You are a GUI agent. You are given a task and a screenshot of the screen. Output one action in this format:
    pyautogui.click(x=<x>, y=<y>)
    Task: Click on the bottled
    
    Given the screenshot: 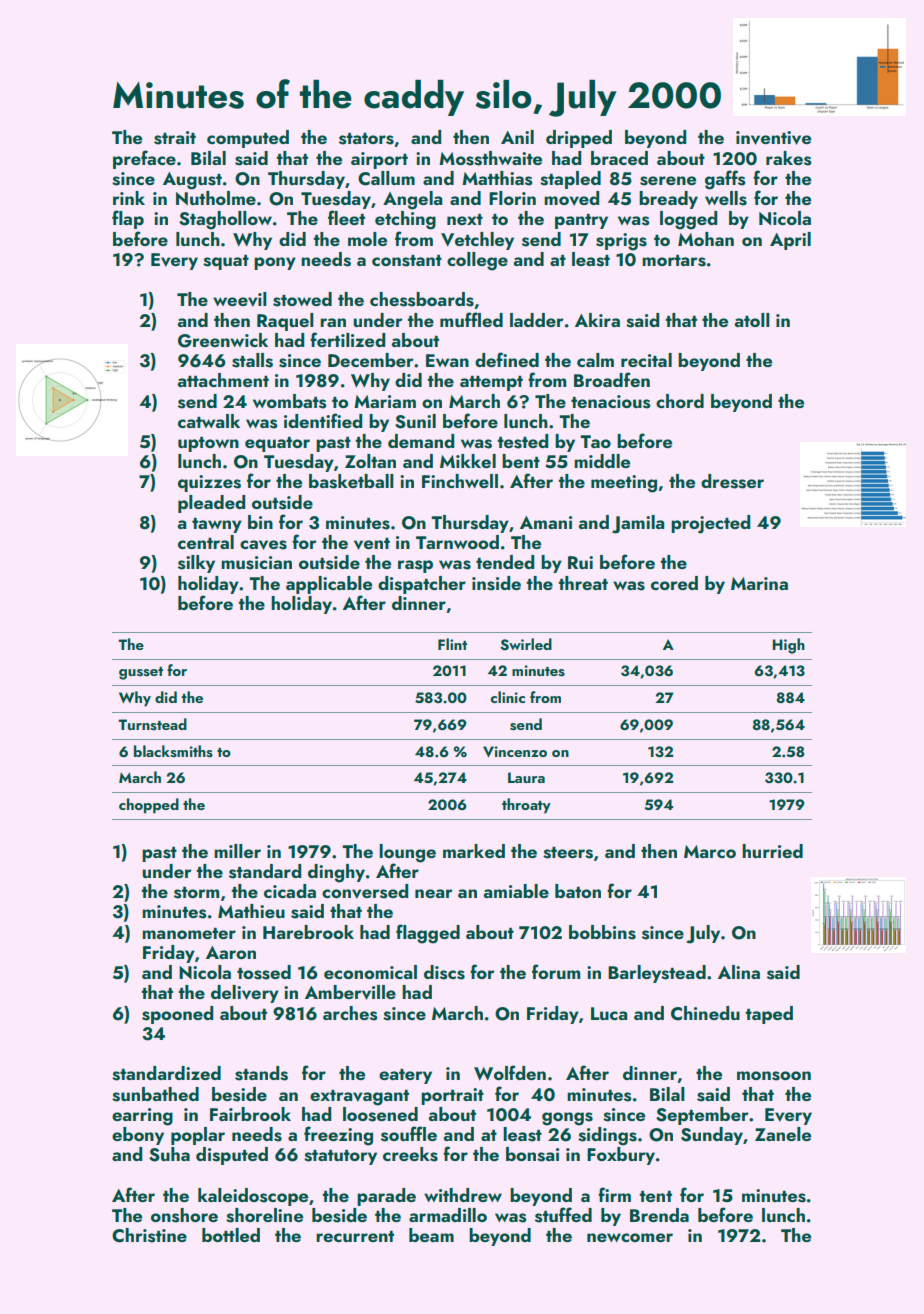 What is the action you would take?
    pyautogui.click(x=231, y=1235)
